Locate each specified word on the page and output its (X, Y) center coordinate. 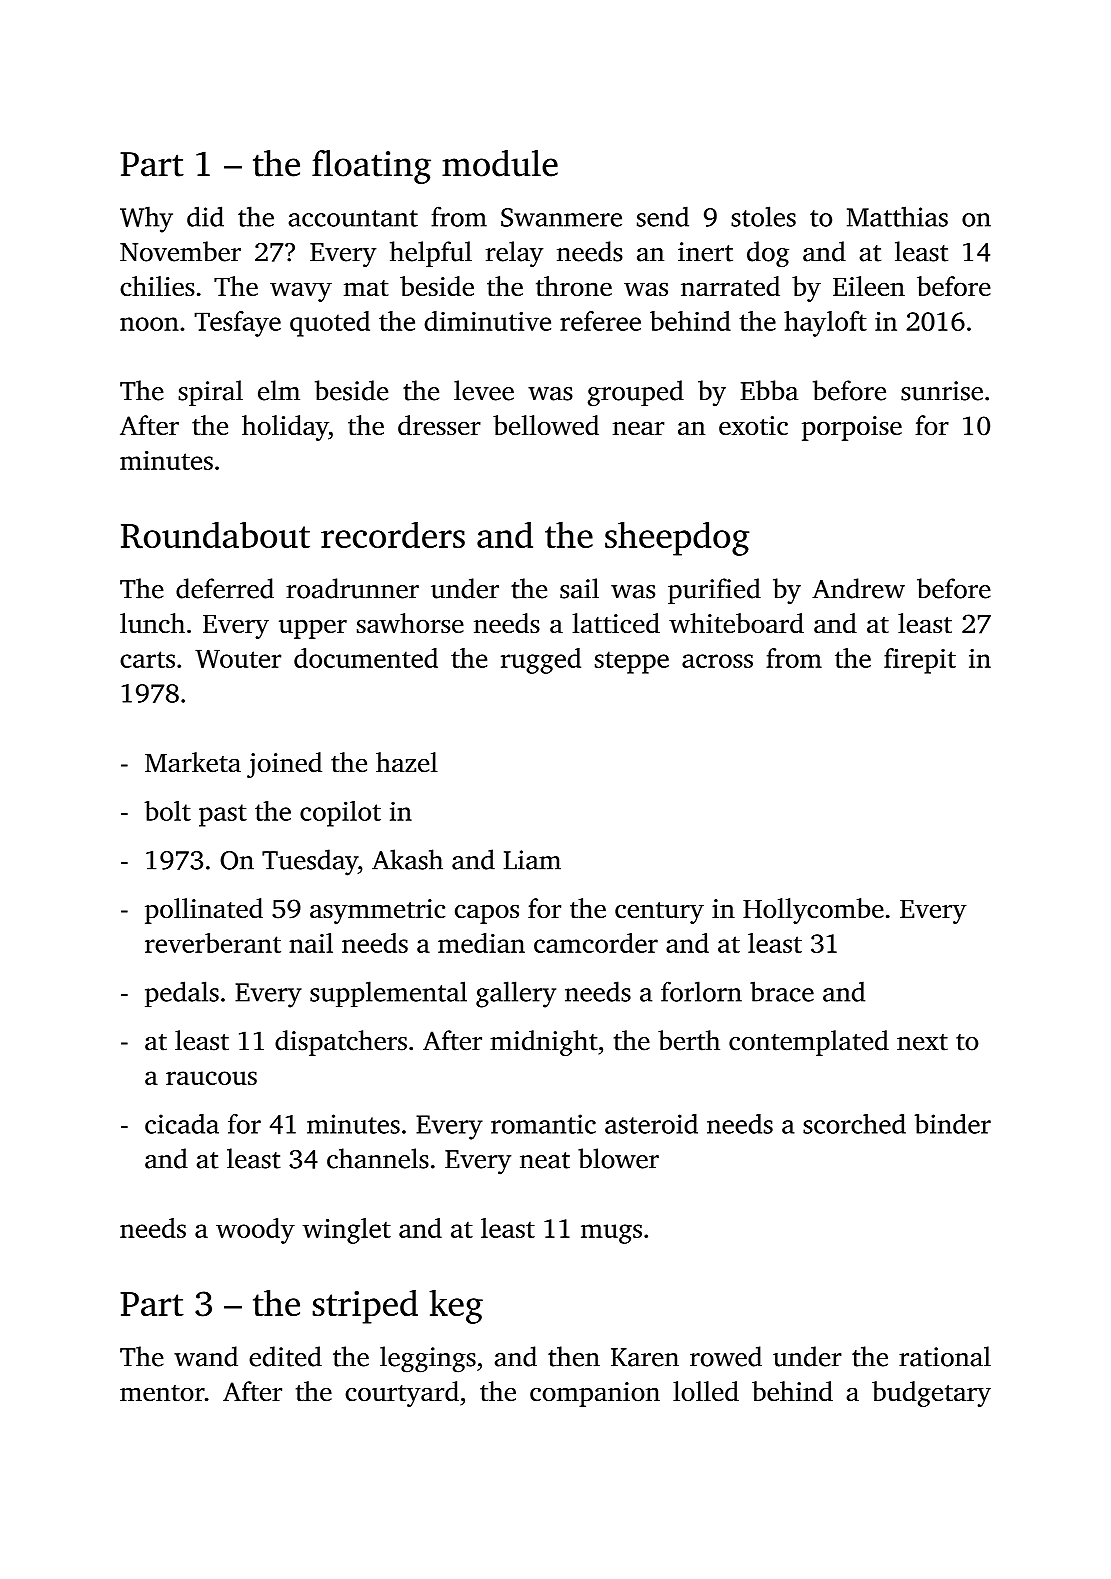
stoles (763, 216)
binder (953, 1123)
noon (149, 324)
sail (579, 588)
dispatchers (341, 1043)
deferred (225, 588)
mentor (162, 1393)
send (663, 216)
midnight (544, 1043)
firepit (920, 661)
